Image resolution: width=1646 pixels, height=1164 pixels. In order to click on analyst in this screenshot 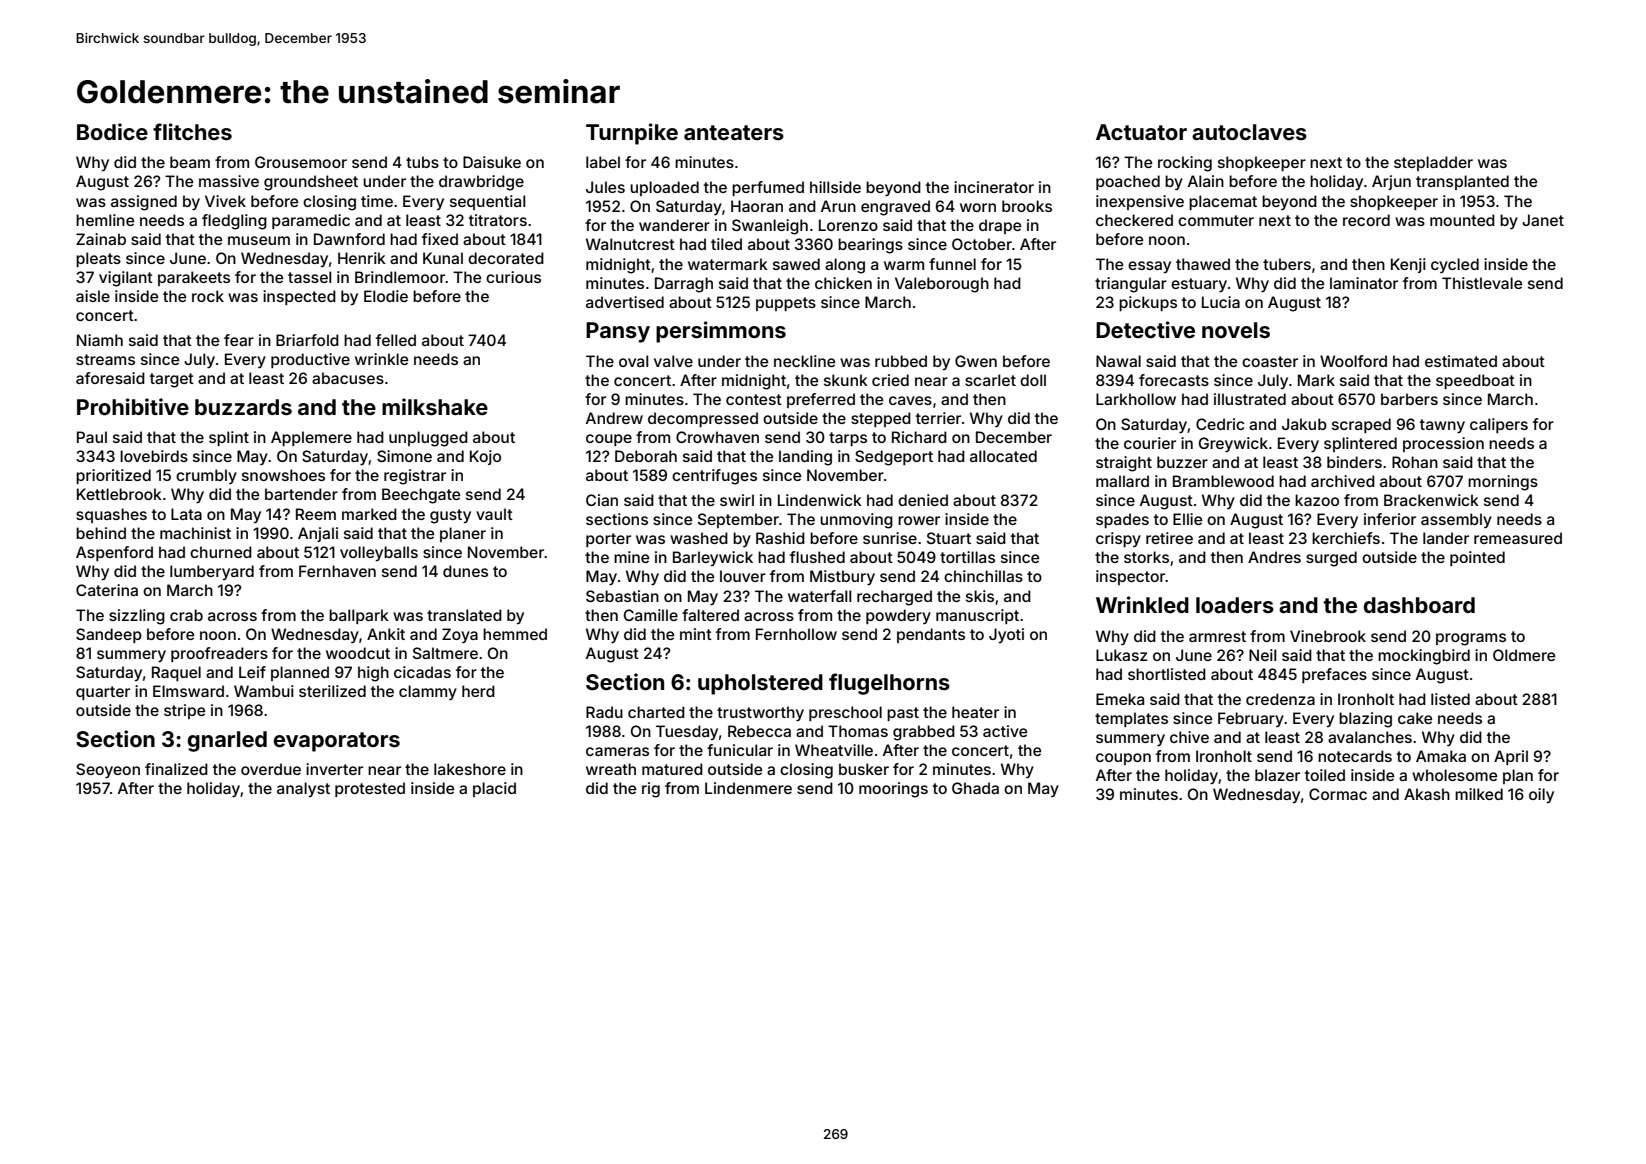, I will do `click(303, 789)`.
